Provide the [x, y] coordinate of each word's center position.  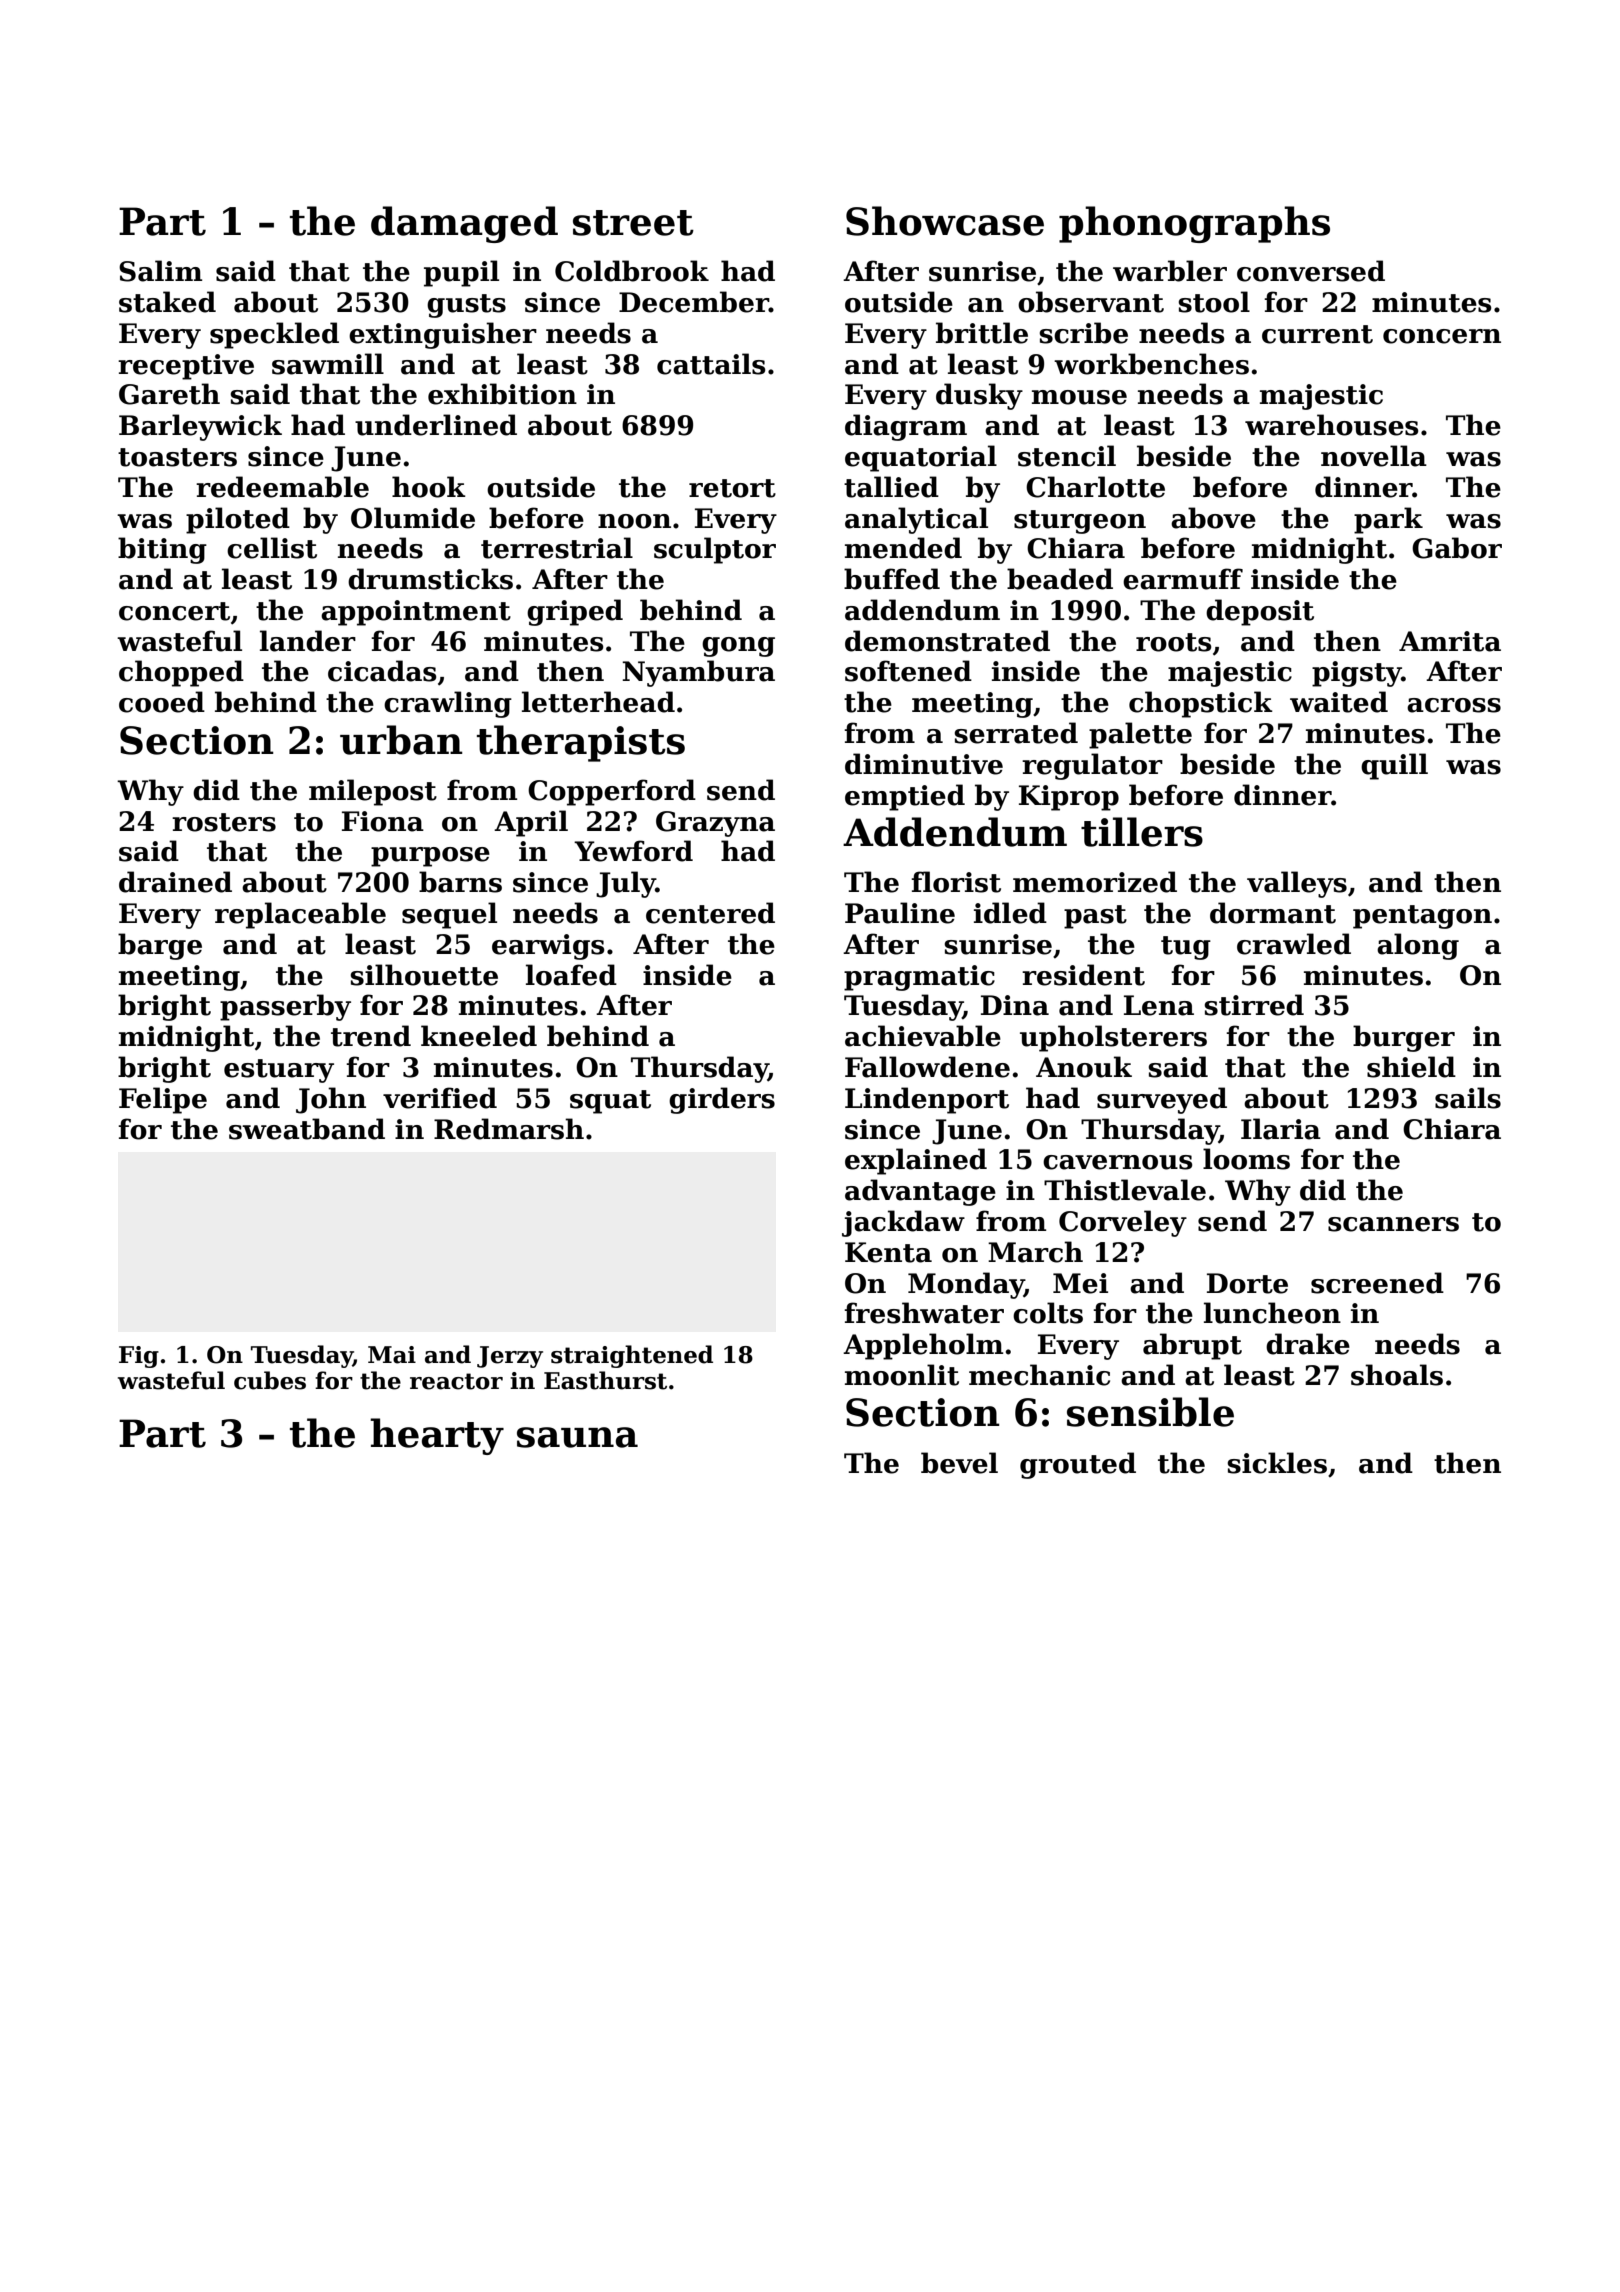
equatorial [921, 458]
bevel [959, 1463]
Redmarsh [509, 1129]
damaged [464, 224]
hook [429, 487]
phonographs [1194, 224]
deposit [1260, 612]
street [633, 223]
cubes [270, 1380]
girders [722, 1100]
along [1418, 946]
